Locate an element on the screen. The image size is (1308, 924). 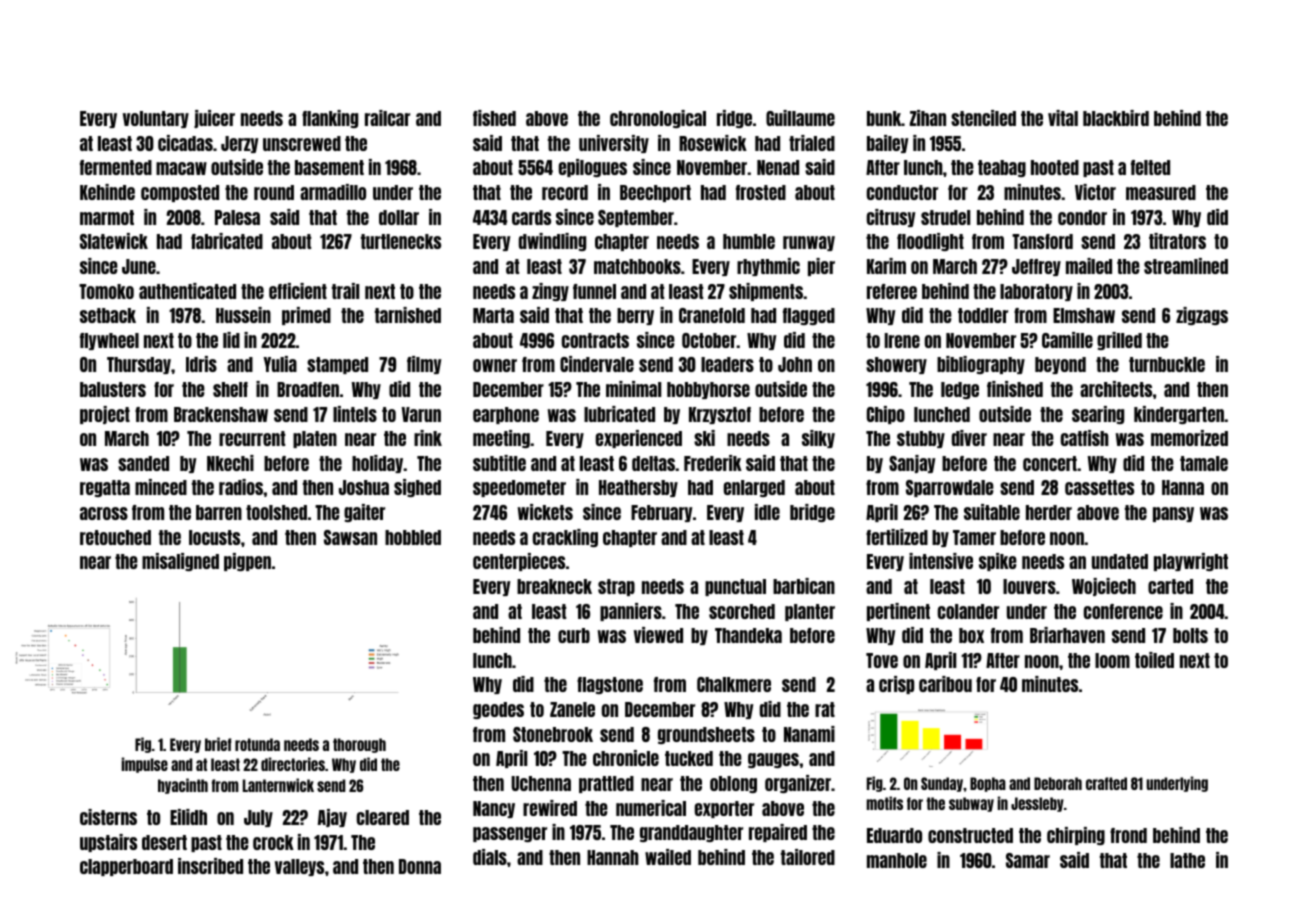
across is located at coordinates (104, 513).
